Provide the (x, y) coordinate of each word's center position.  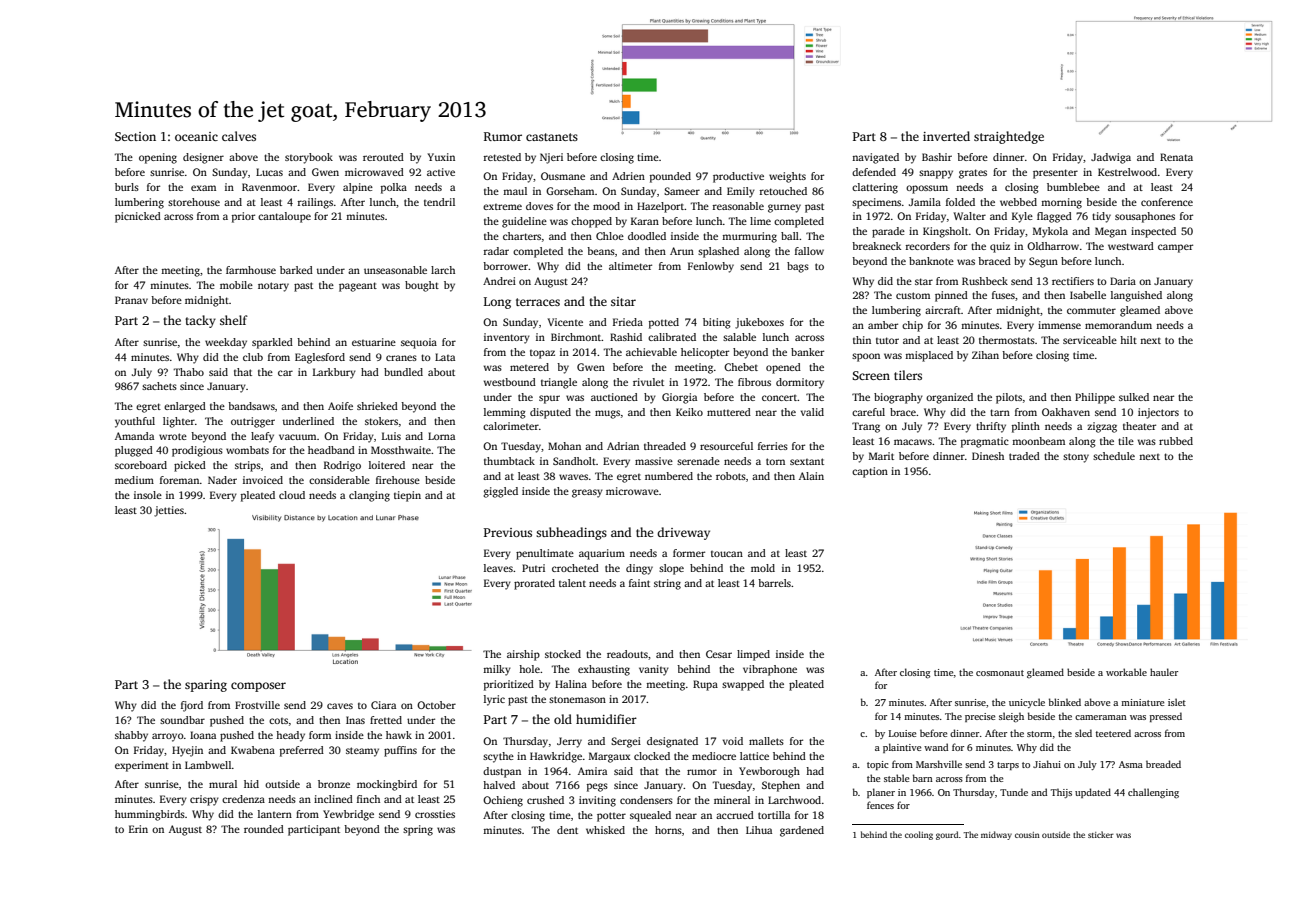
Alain (811, 476)
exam (203, 188)
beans (601, 251)
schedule (1114, 456)
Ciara (383, 705)
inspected (1153, 232)
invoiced (263, 480)
